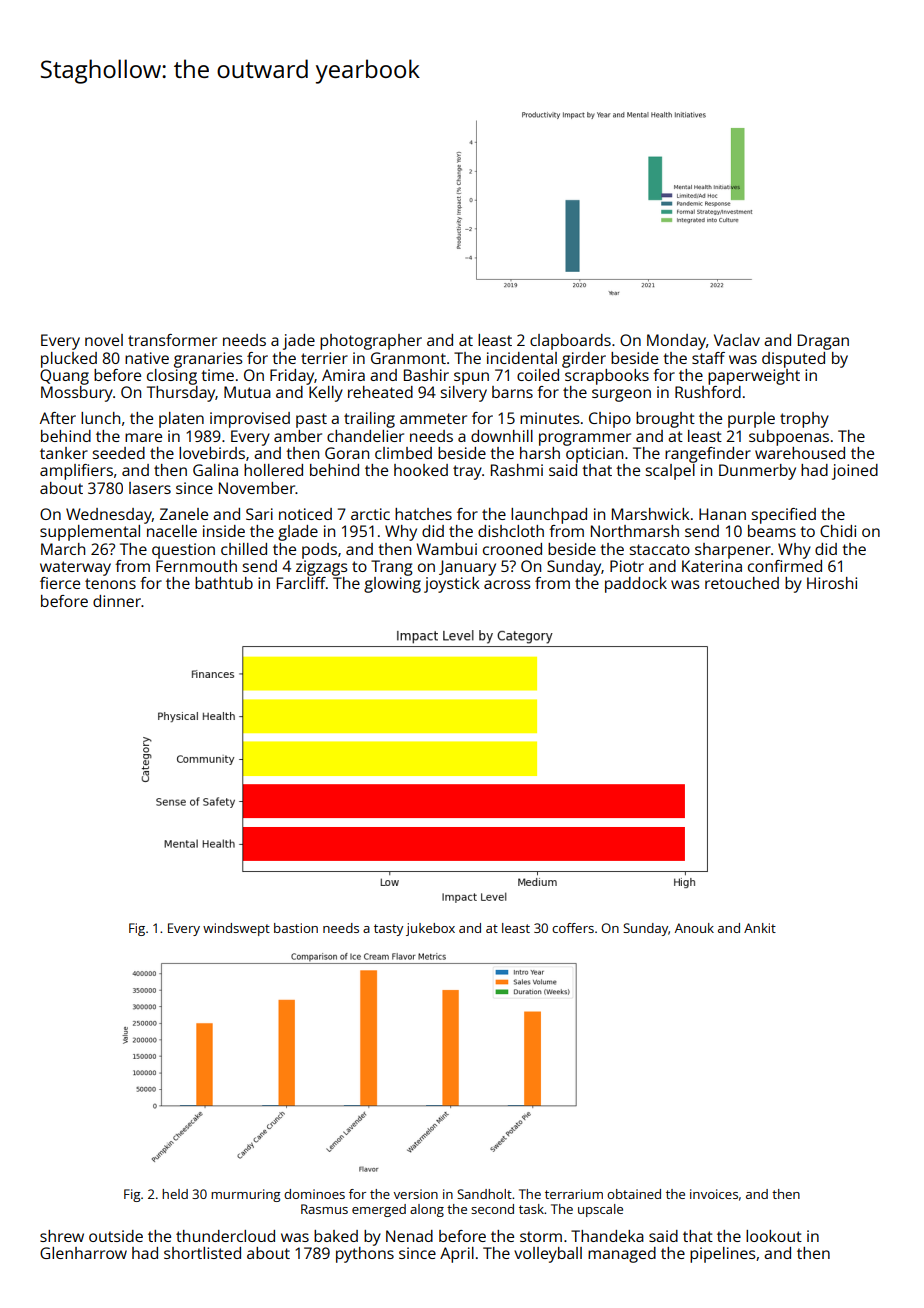 Image resolution: width=924 pixels, height=1308 pixels. I want to click on tasty, so click(388, 930).
